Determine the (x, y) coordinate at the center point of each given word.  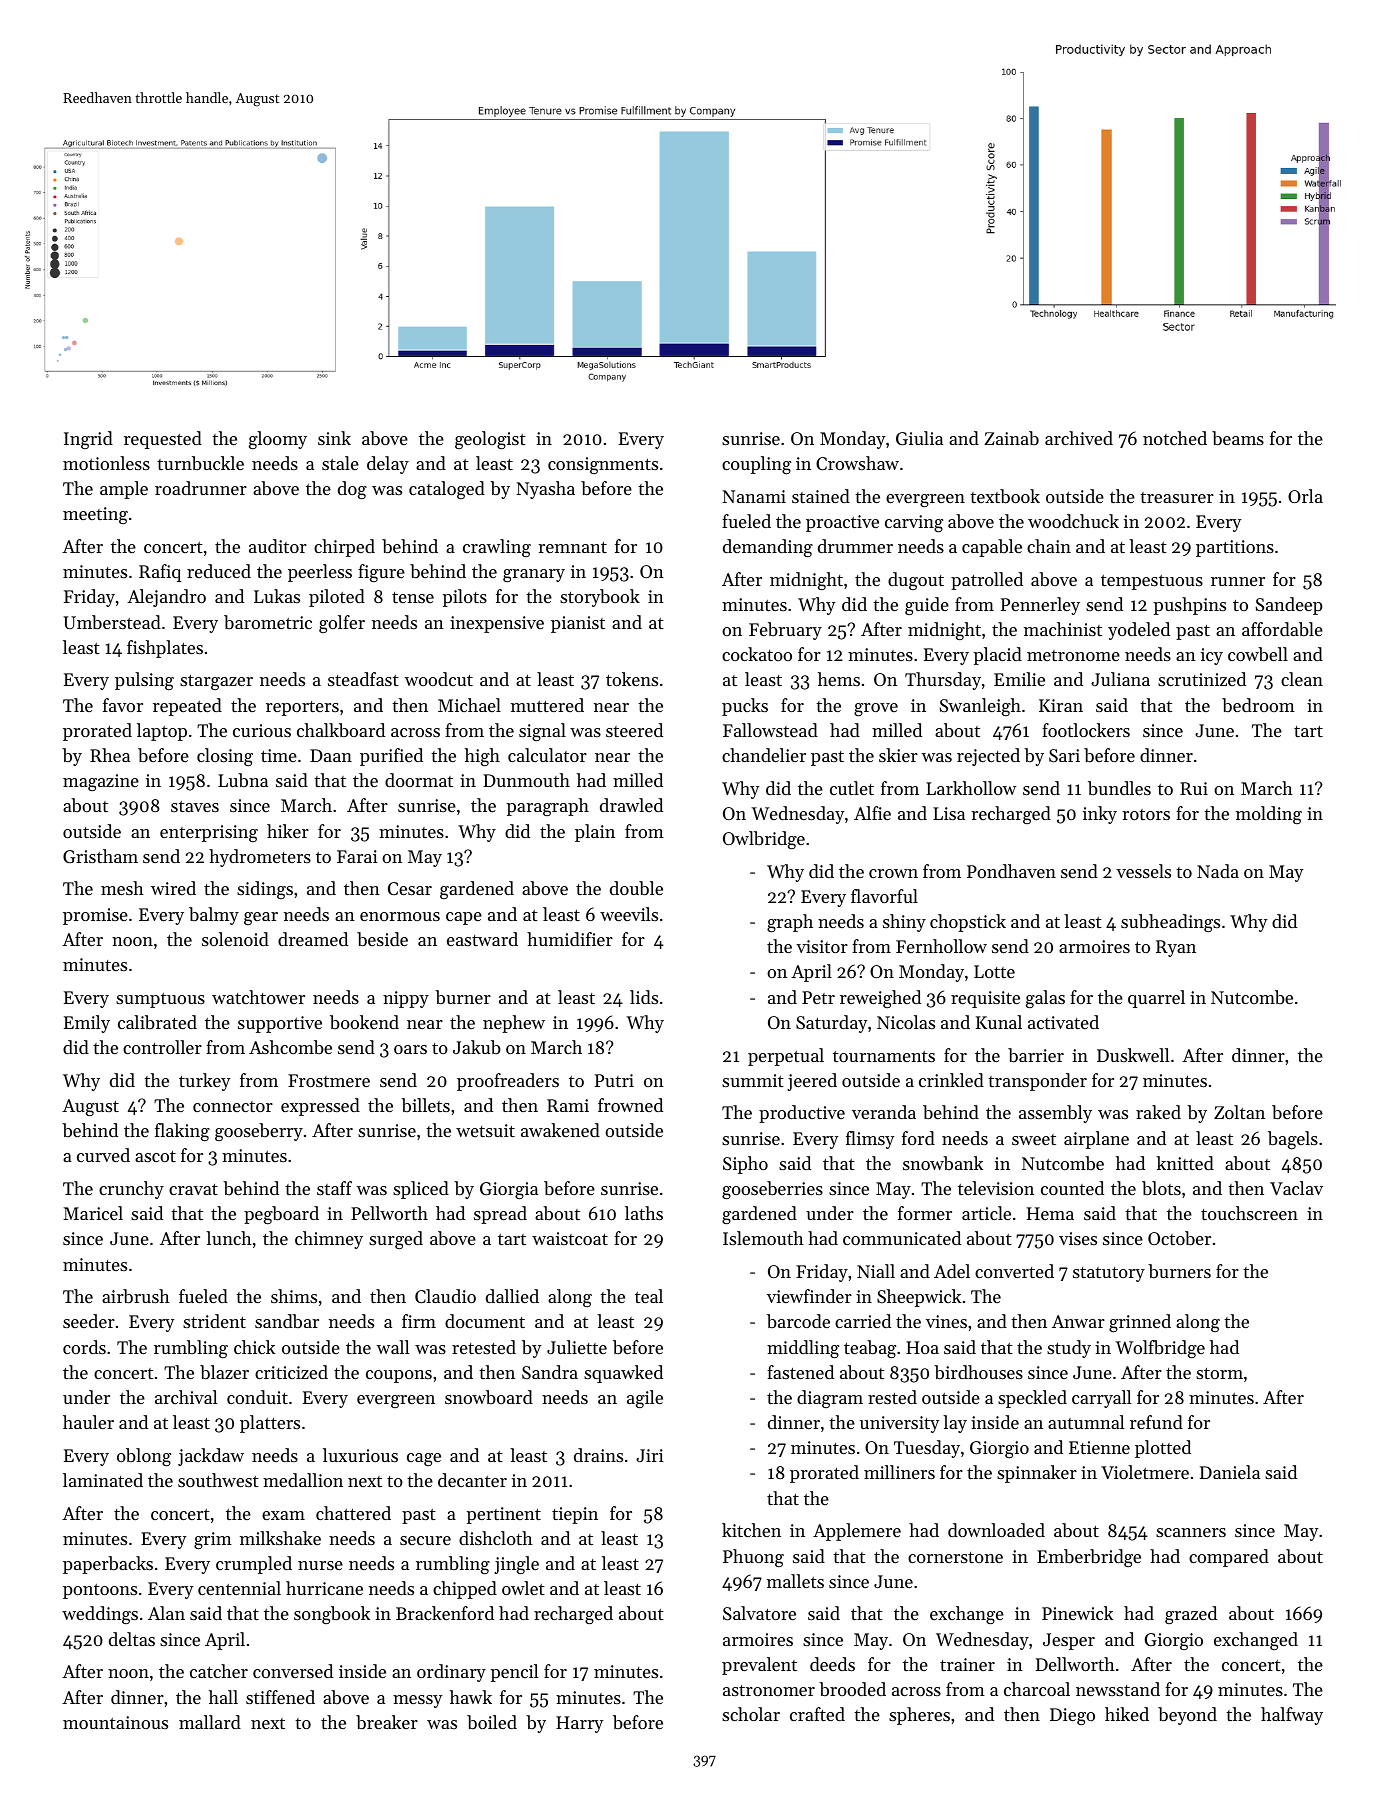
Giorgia (509, 1190)
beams (1238, 438)
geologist (490, 440)
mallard (210, 1722)
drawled (631, 805)
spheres (919, 1716)
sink (334, 438)
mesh (122, 888)
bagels (1293, 1140)
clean (1302, 679)
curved (103, 1155)
